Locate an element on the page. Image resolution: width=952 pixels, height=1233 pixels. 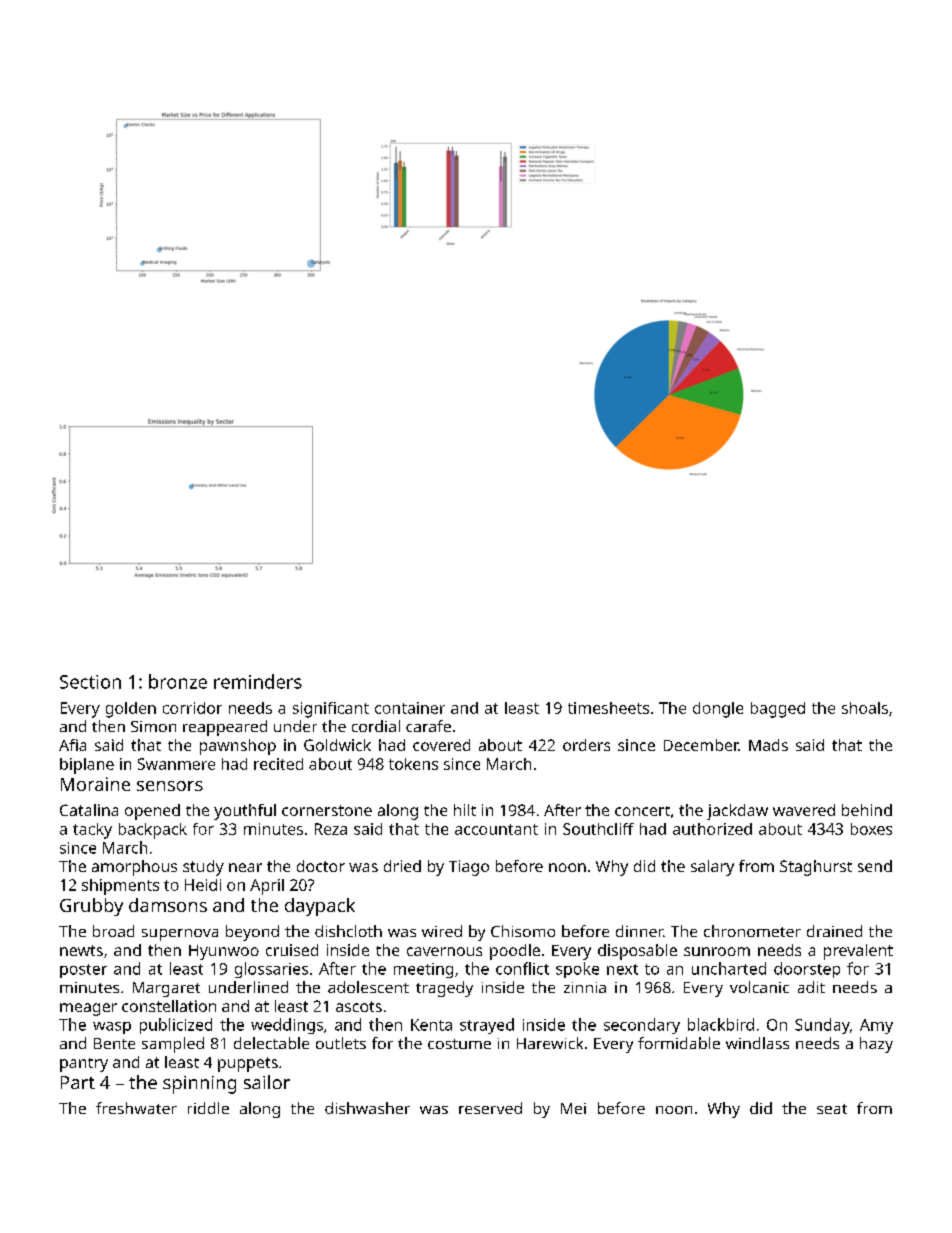
timesheets is located at coordinates (608, 708).
